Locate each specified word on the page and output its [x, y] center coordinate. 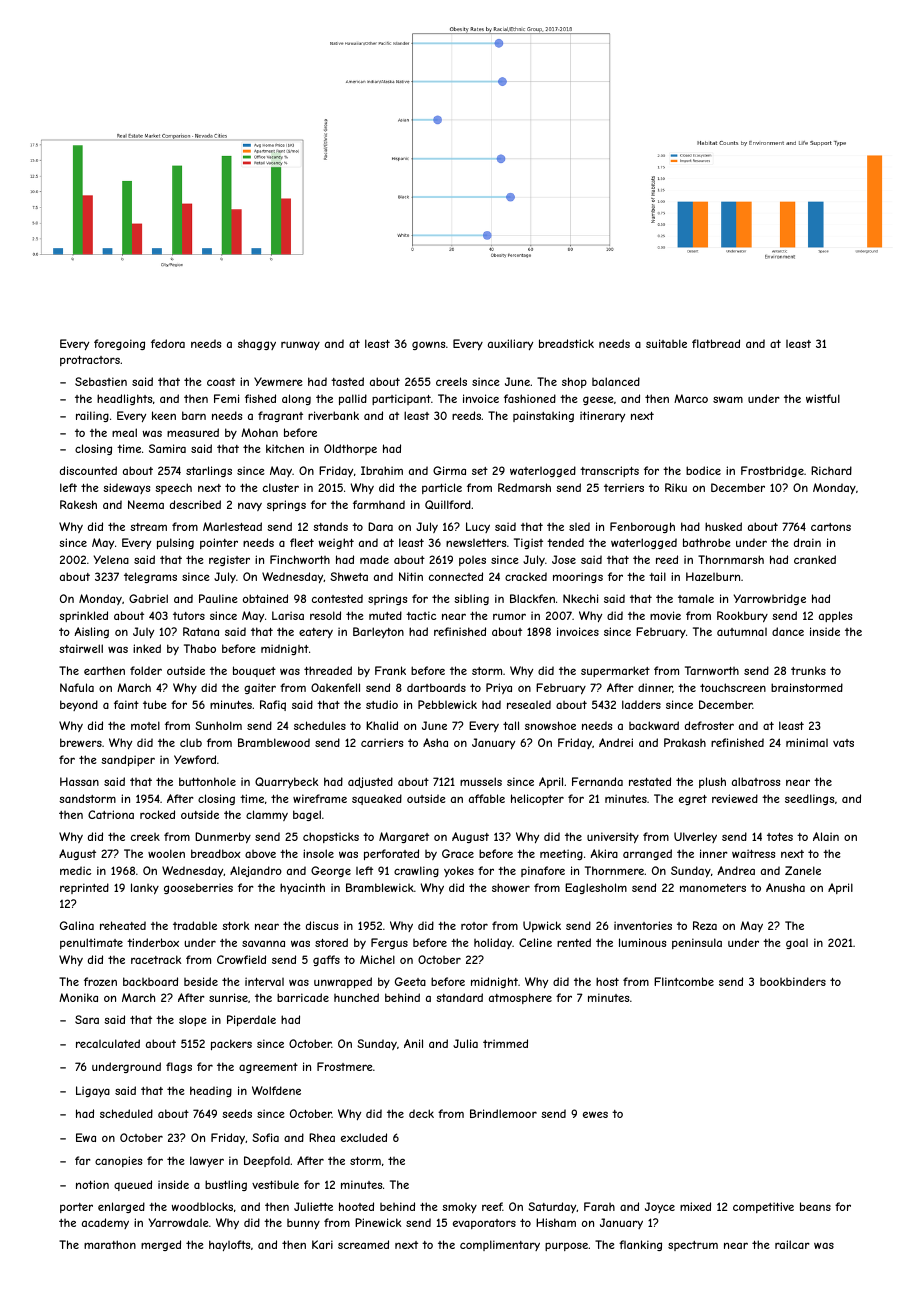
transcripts [609, 471]
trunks [808, 670]
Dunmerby [223, 838]
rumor [509, 616]
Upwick [542, 926]
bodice [703, 470]
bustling [226, 1185]
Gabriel [148, 598]
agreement [268, 1068]
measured [193, 432]
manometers [713, 888]
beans [815, 1206]
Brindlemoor [503, 1113]
